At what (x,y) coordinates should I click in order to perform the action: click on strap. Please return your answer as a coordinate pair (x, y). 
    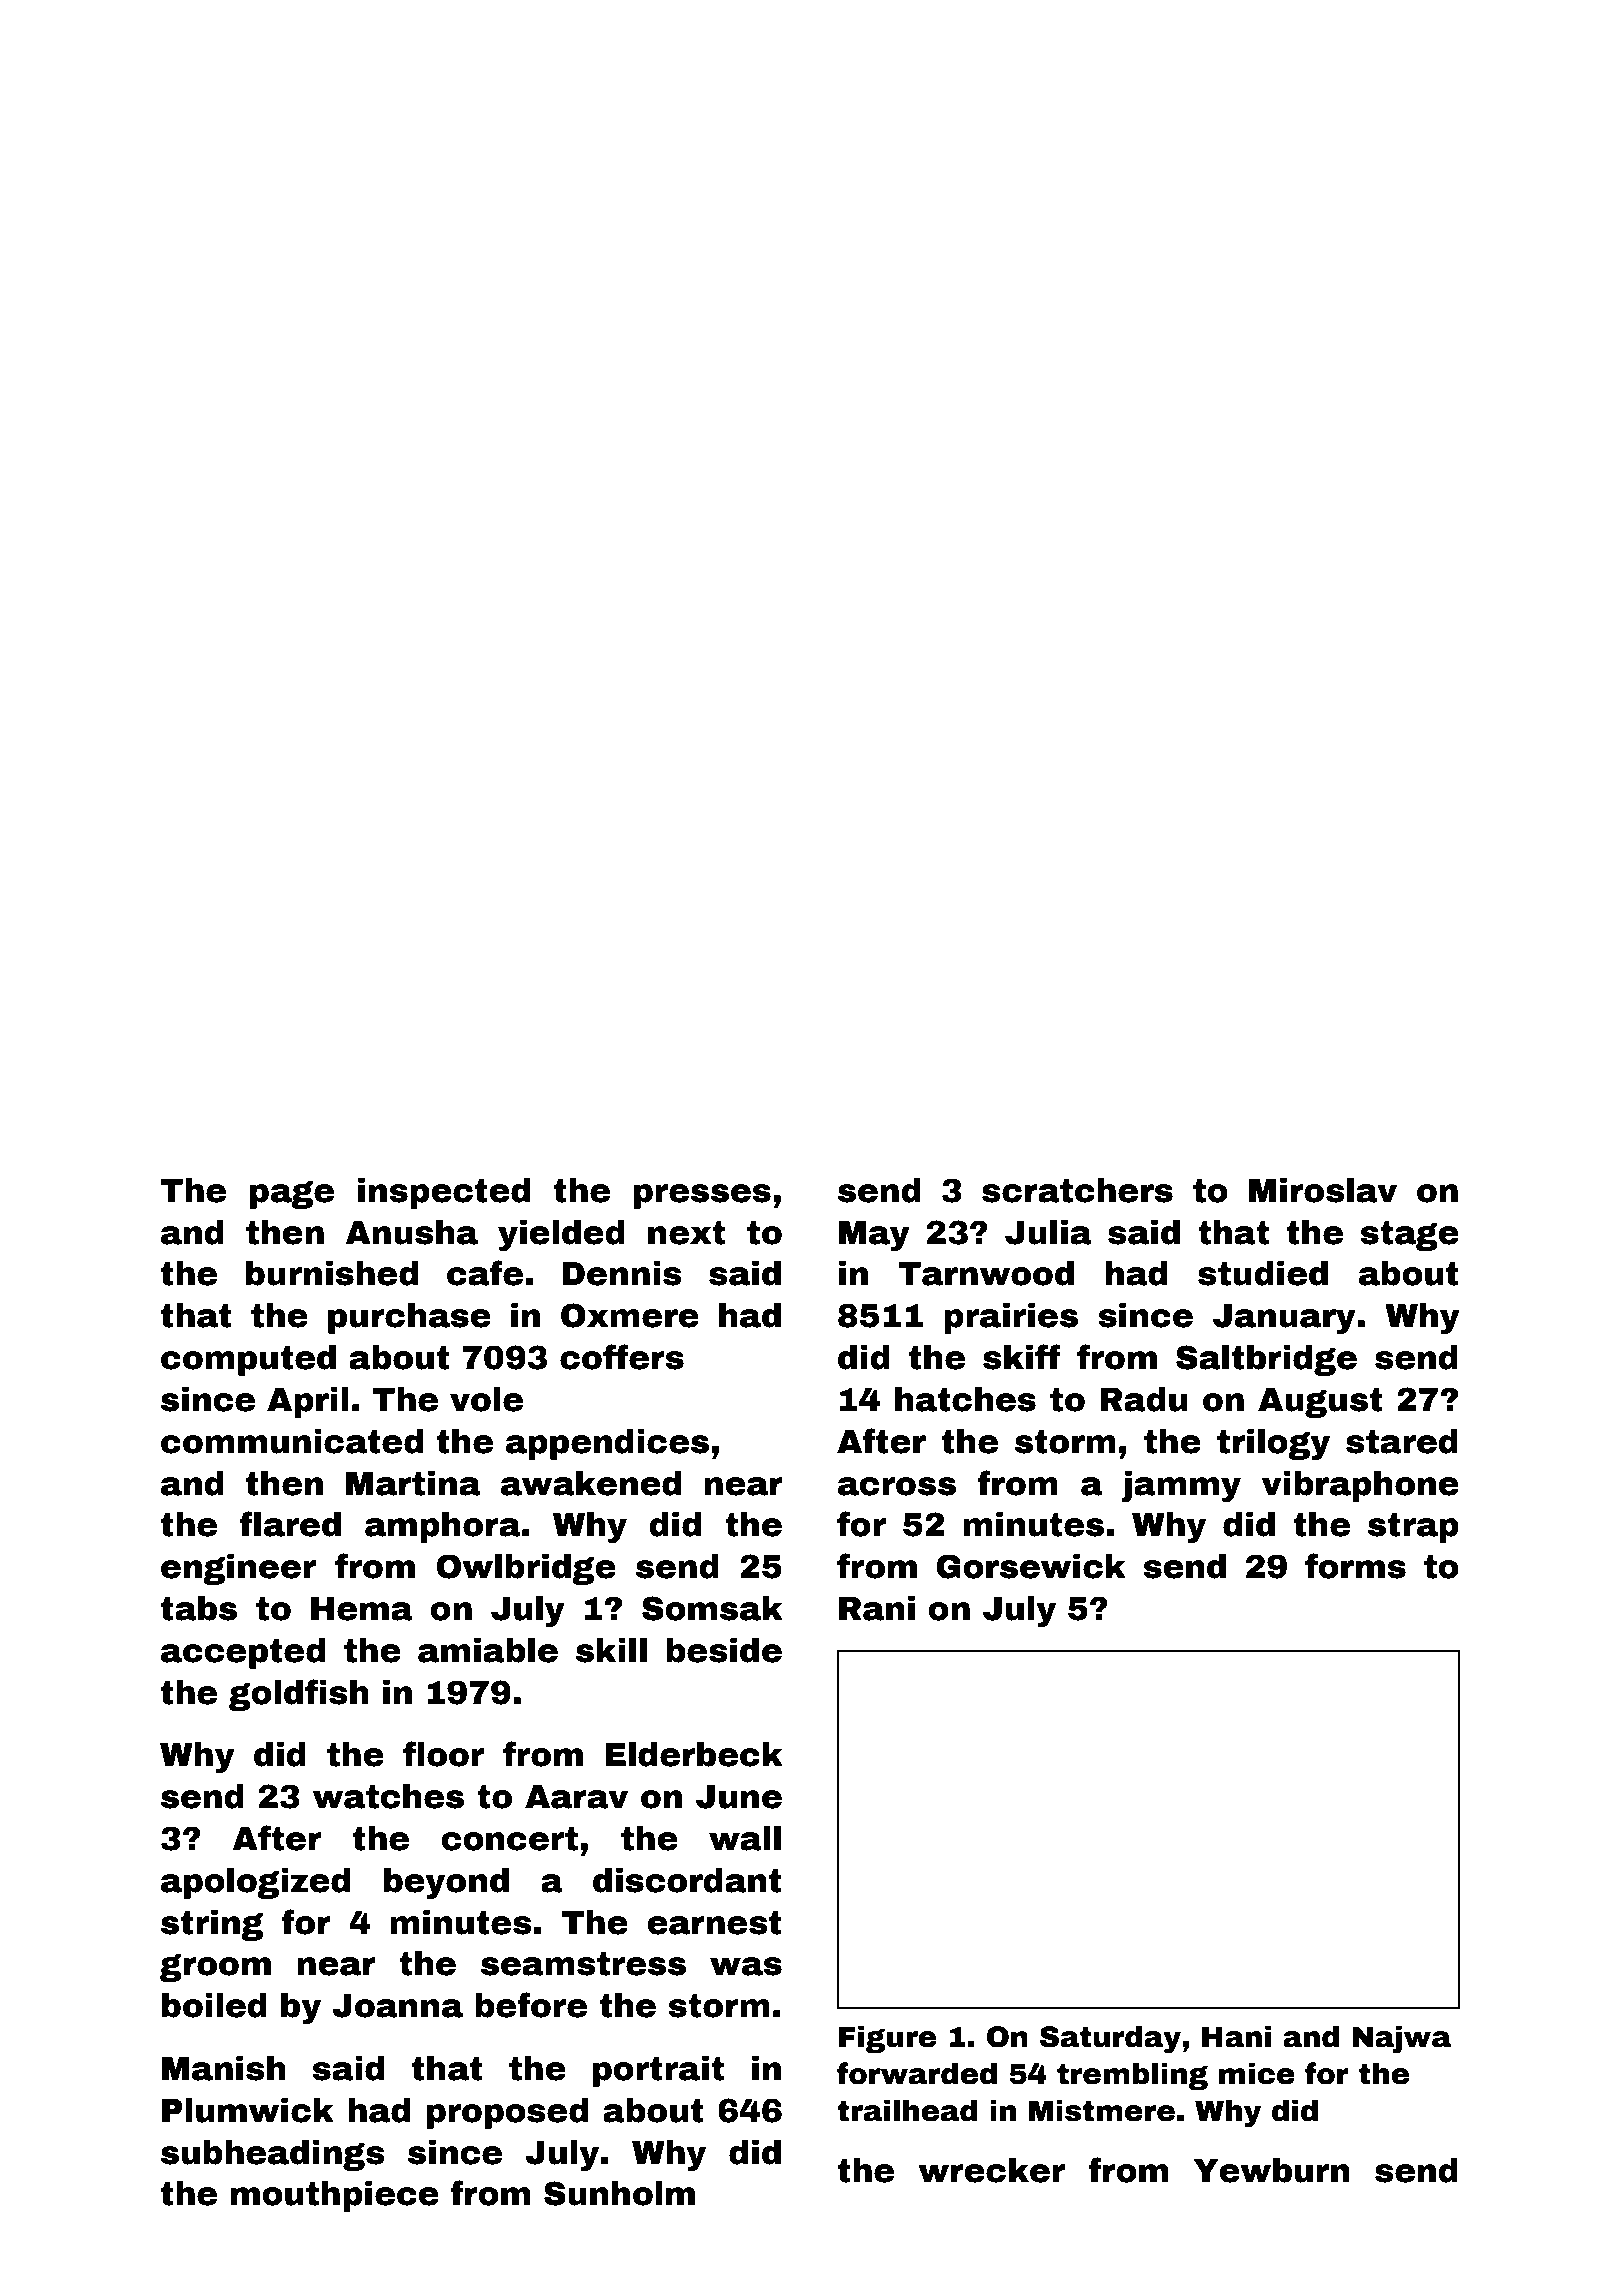
    Looking at the image, I should click on (1413, 1528).
